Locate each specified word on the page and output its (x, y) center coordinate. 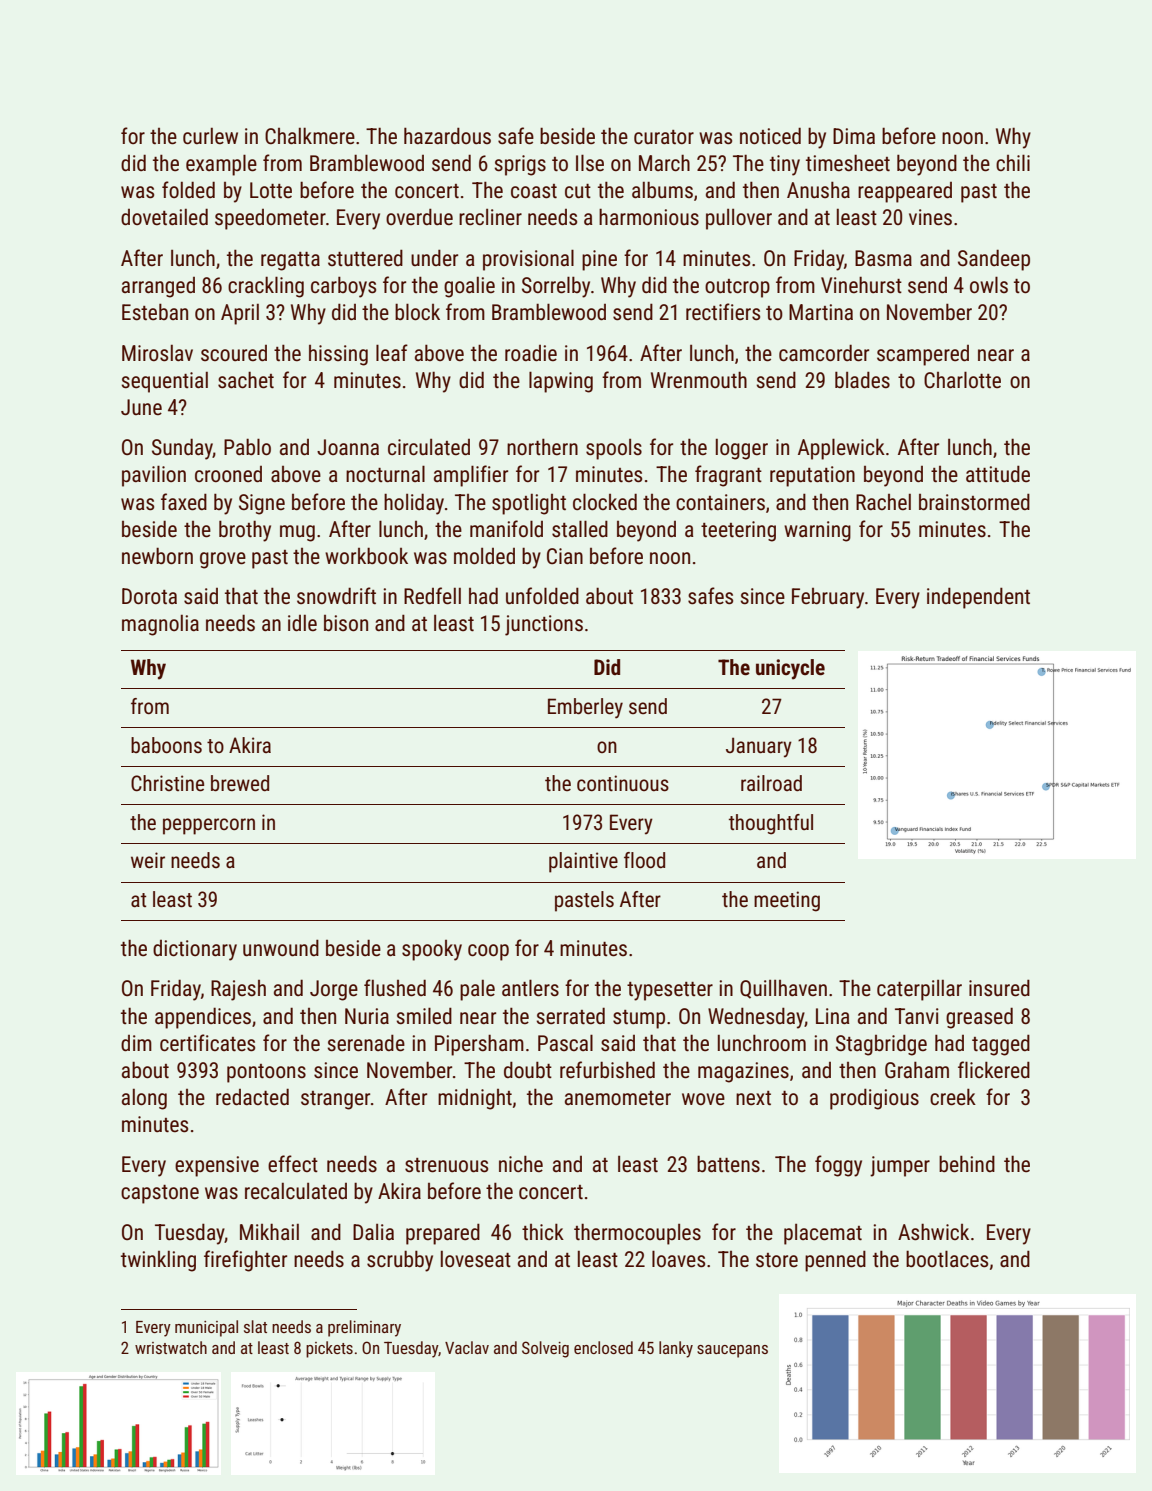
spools (614, 449)
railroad (771, 783)
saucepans (732, 1351)
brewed (240, 783)
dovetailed (164, 217)
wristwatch (171, 1347)
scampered (923, 355)
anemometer (618, 1098)
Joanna (348, 447)
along (144, 1099)
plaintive (583, 862)
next (753, 1098)
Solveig (545, 1349)
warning (817, 531)
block (417, 312)
